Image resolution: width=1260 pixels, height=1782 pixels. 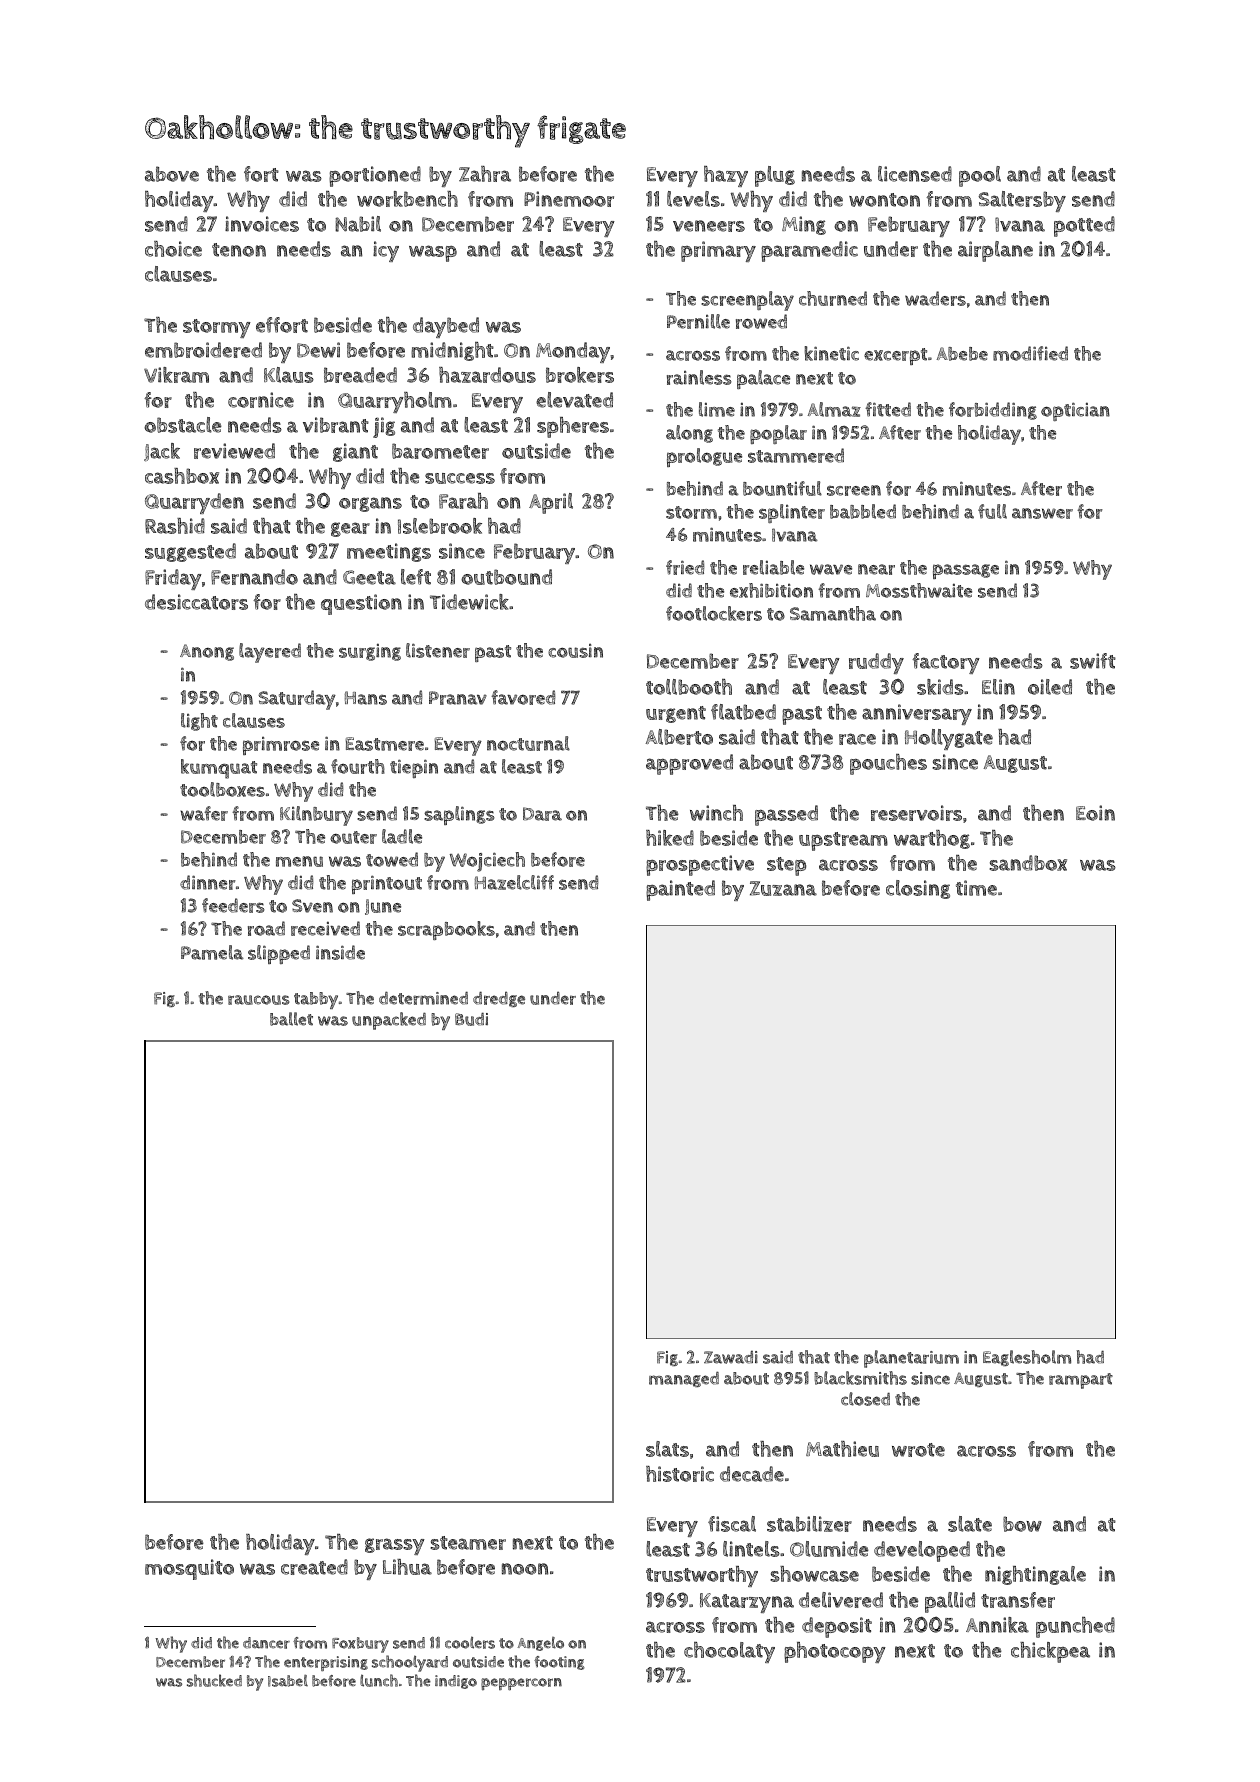 What do you see at coordinates (207, 652) in the page?
I see `Anong` at bounding box center [207, 652].
